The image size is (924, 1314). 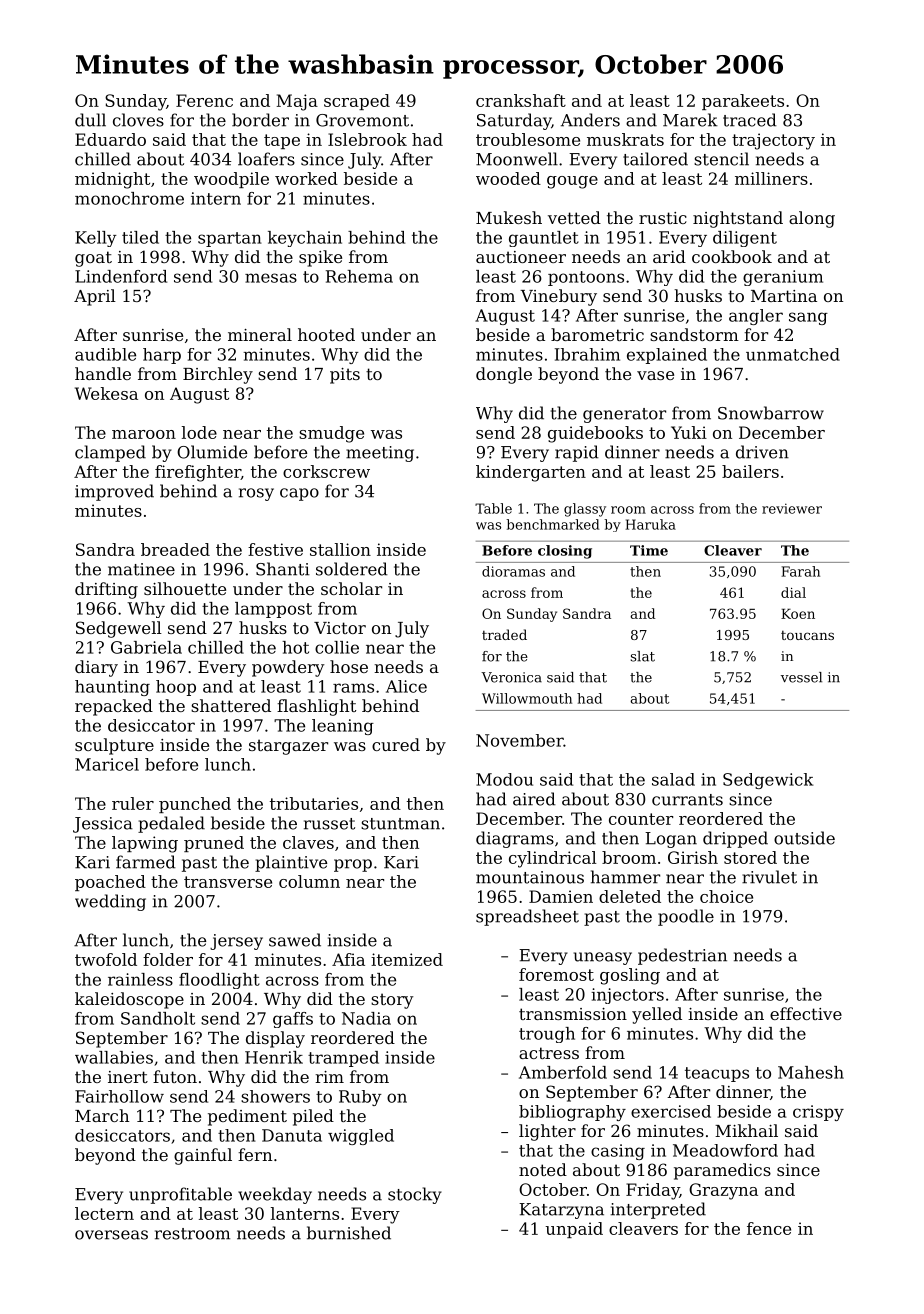 I want to click on Mahesh, so click(x=811, y=1072).
